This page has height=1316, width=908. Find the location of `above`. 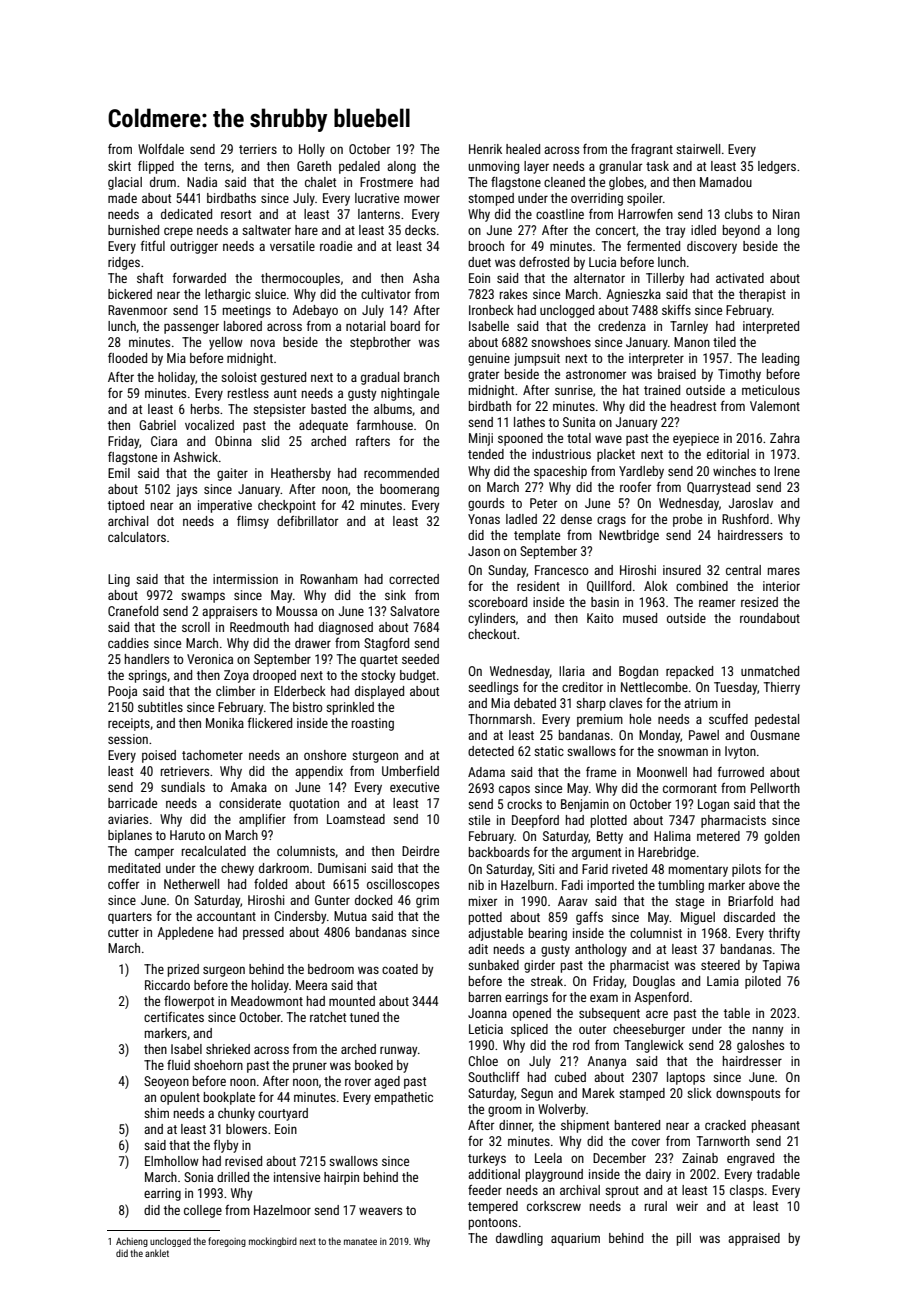

above is located at coordinates (764, 885).
